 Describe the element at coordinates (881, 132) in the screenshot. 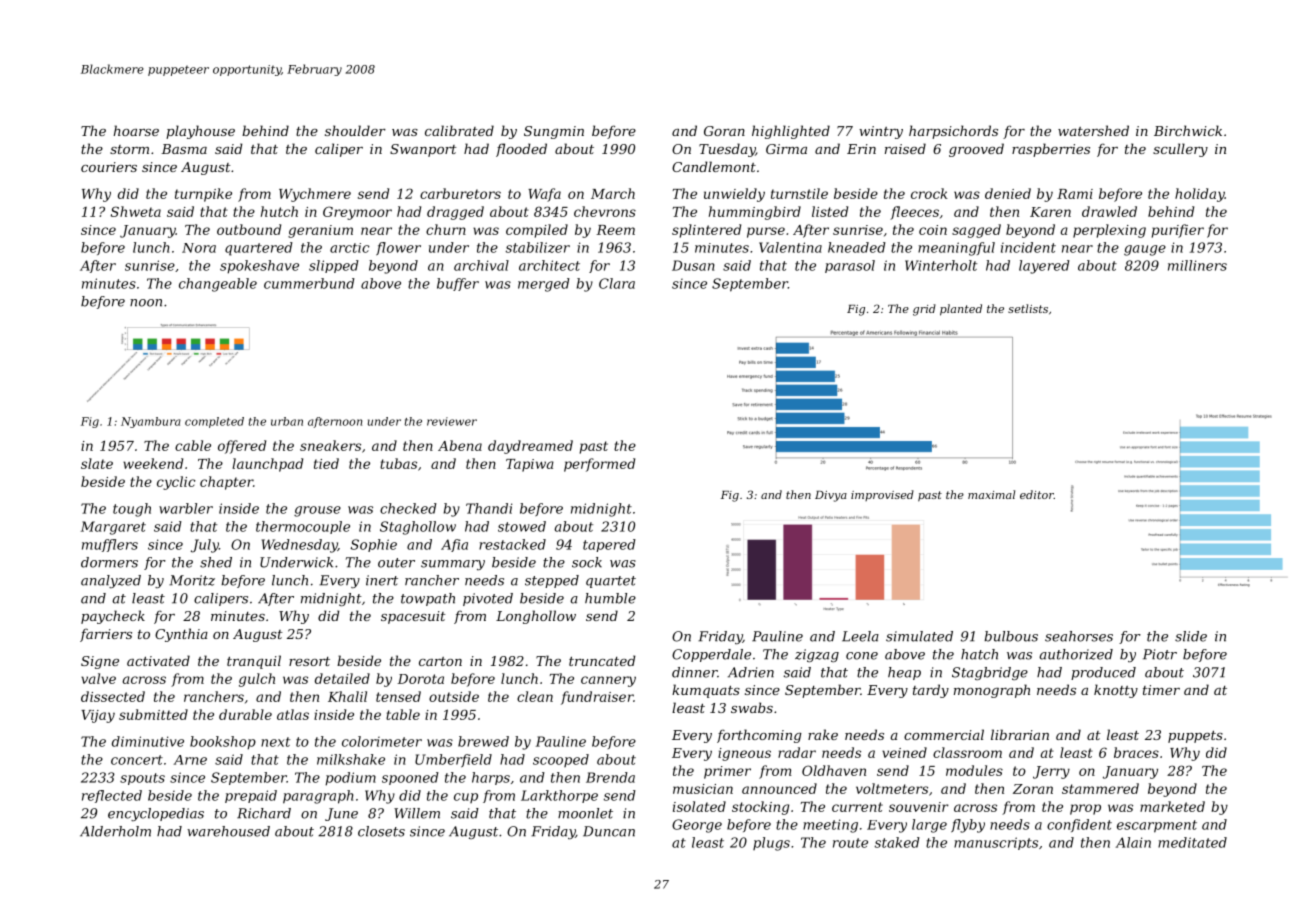

I see `wintry` at that location.
